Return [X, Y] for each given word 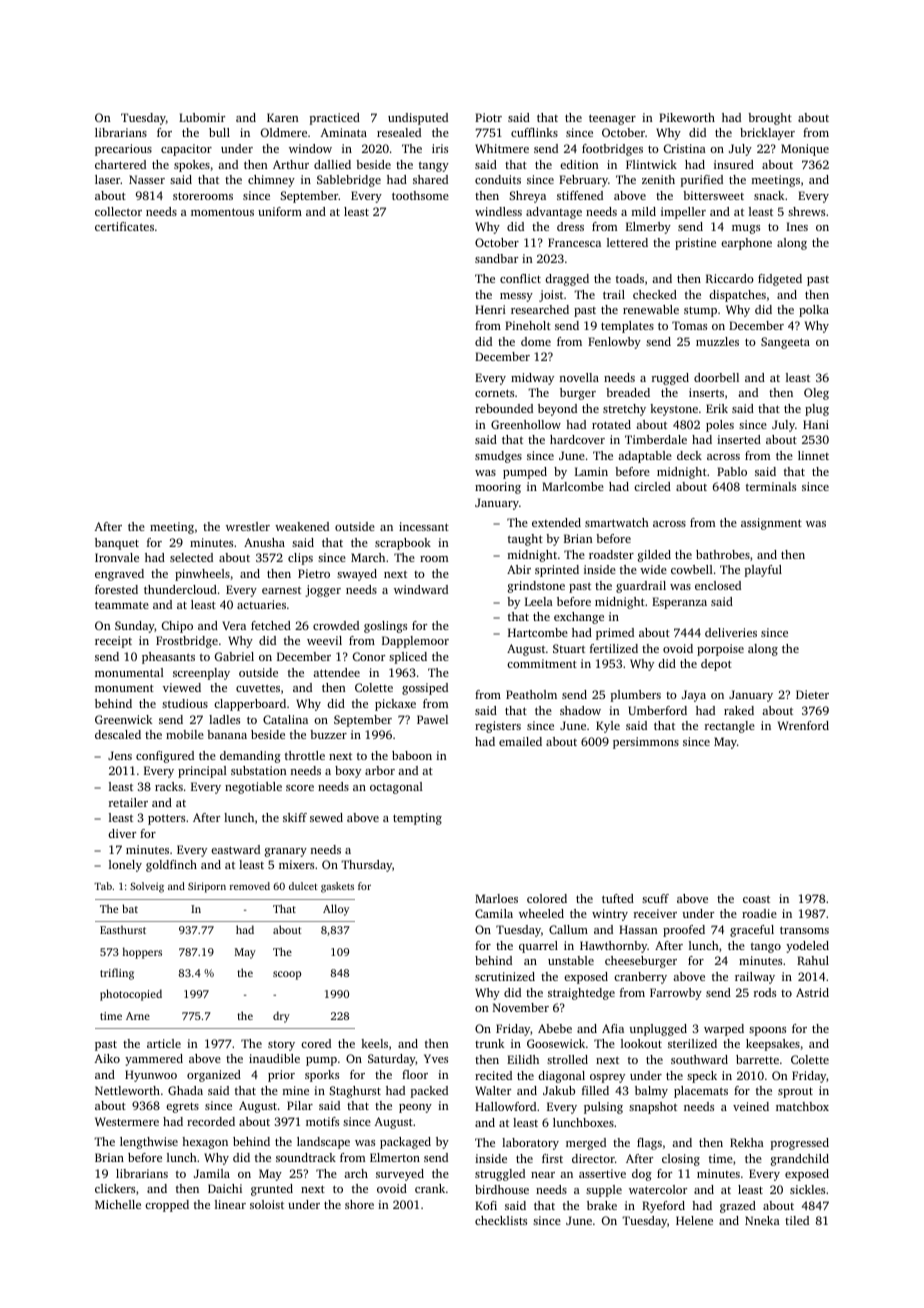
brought [770, 119]
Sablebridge [349, 181]
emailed [520, 741]
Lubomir [202, 117]
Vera [234, 625]
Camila [494, 913]
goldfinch [171, 866]
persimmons [646, 743]
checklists [501, 1220]
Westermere [127, 1121]
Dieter [812, 694]
